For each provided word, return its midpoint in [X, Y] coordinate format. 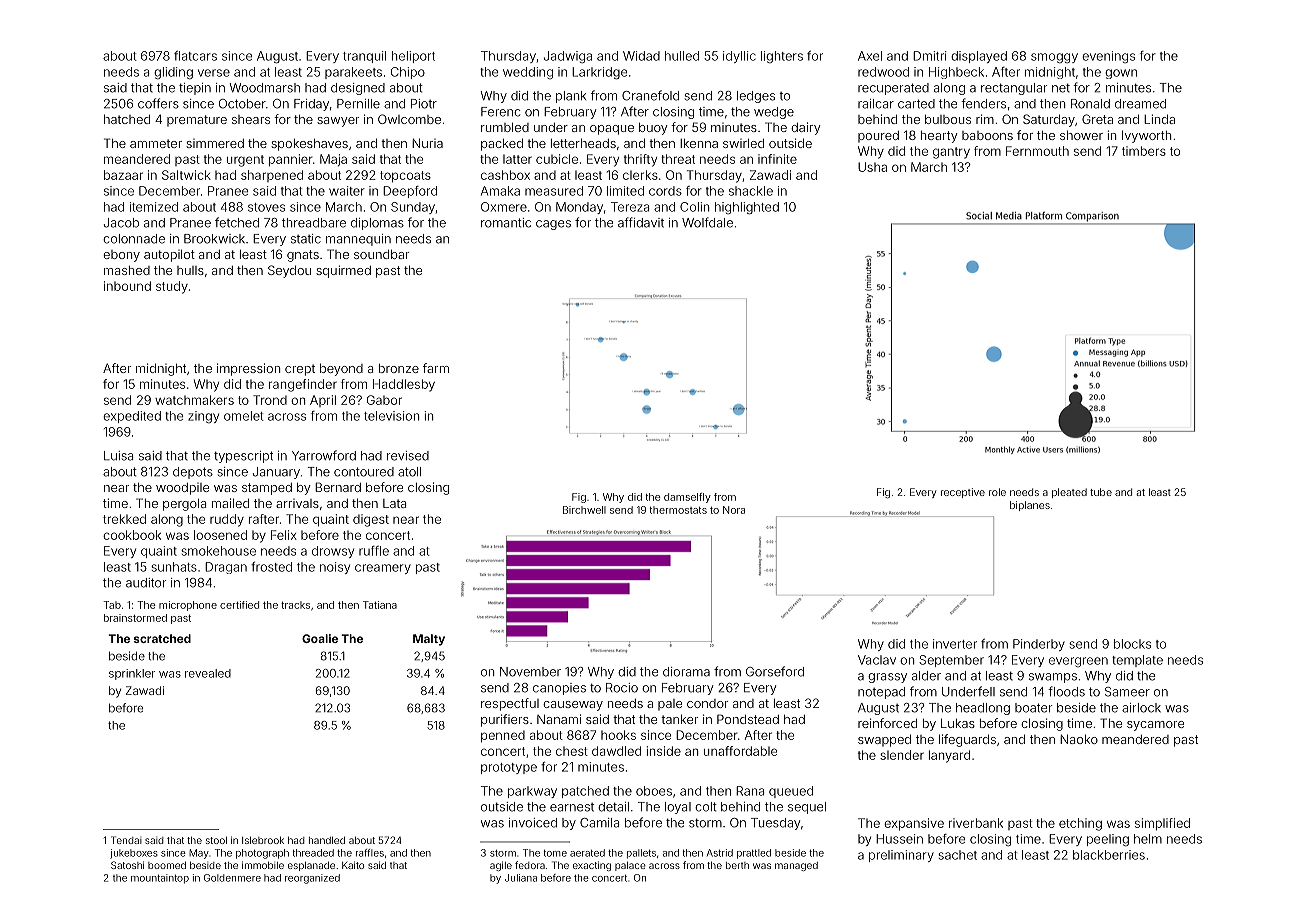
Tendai [126, 840]
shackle [751, 191]
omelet [244, 416]
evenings [1108, 57]
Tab [112, 605]
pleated [1069, 493]
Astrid [720, 853]
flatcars [195, 56]
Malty [429, 640]
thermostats [678, 510]
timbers [1144, 151]
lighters [782, 57]
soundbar [381, 254]
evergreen [1078, 662]
